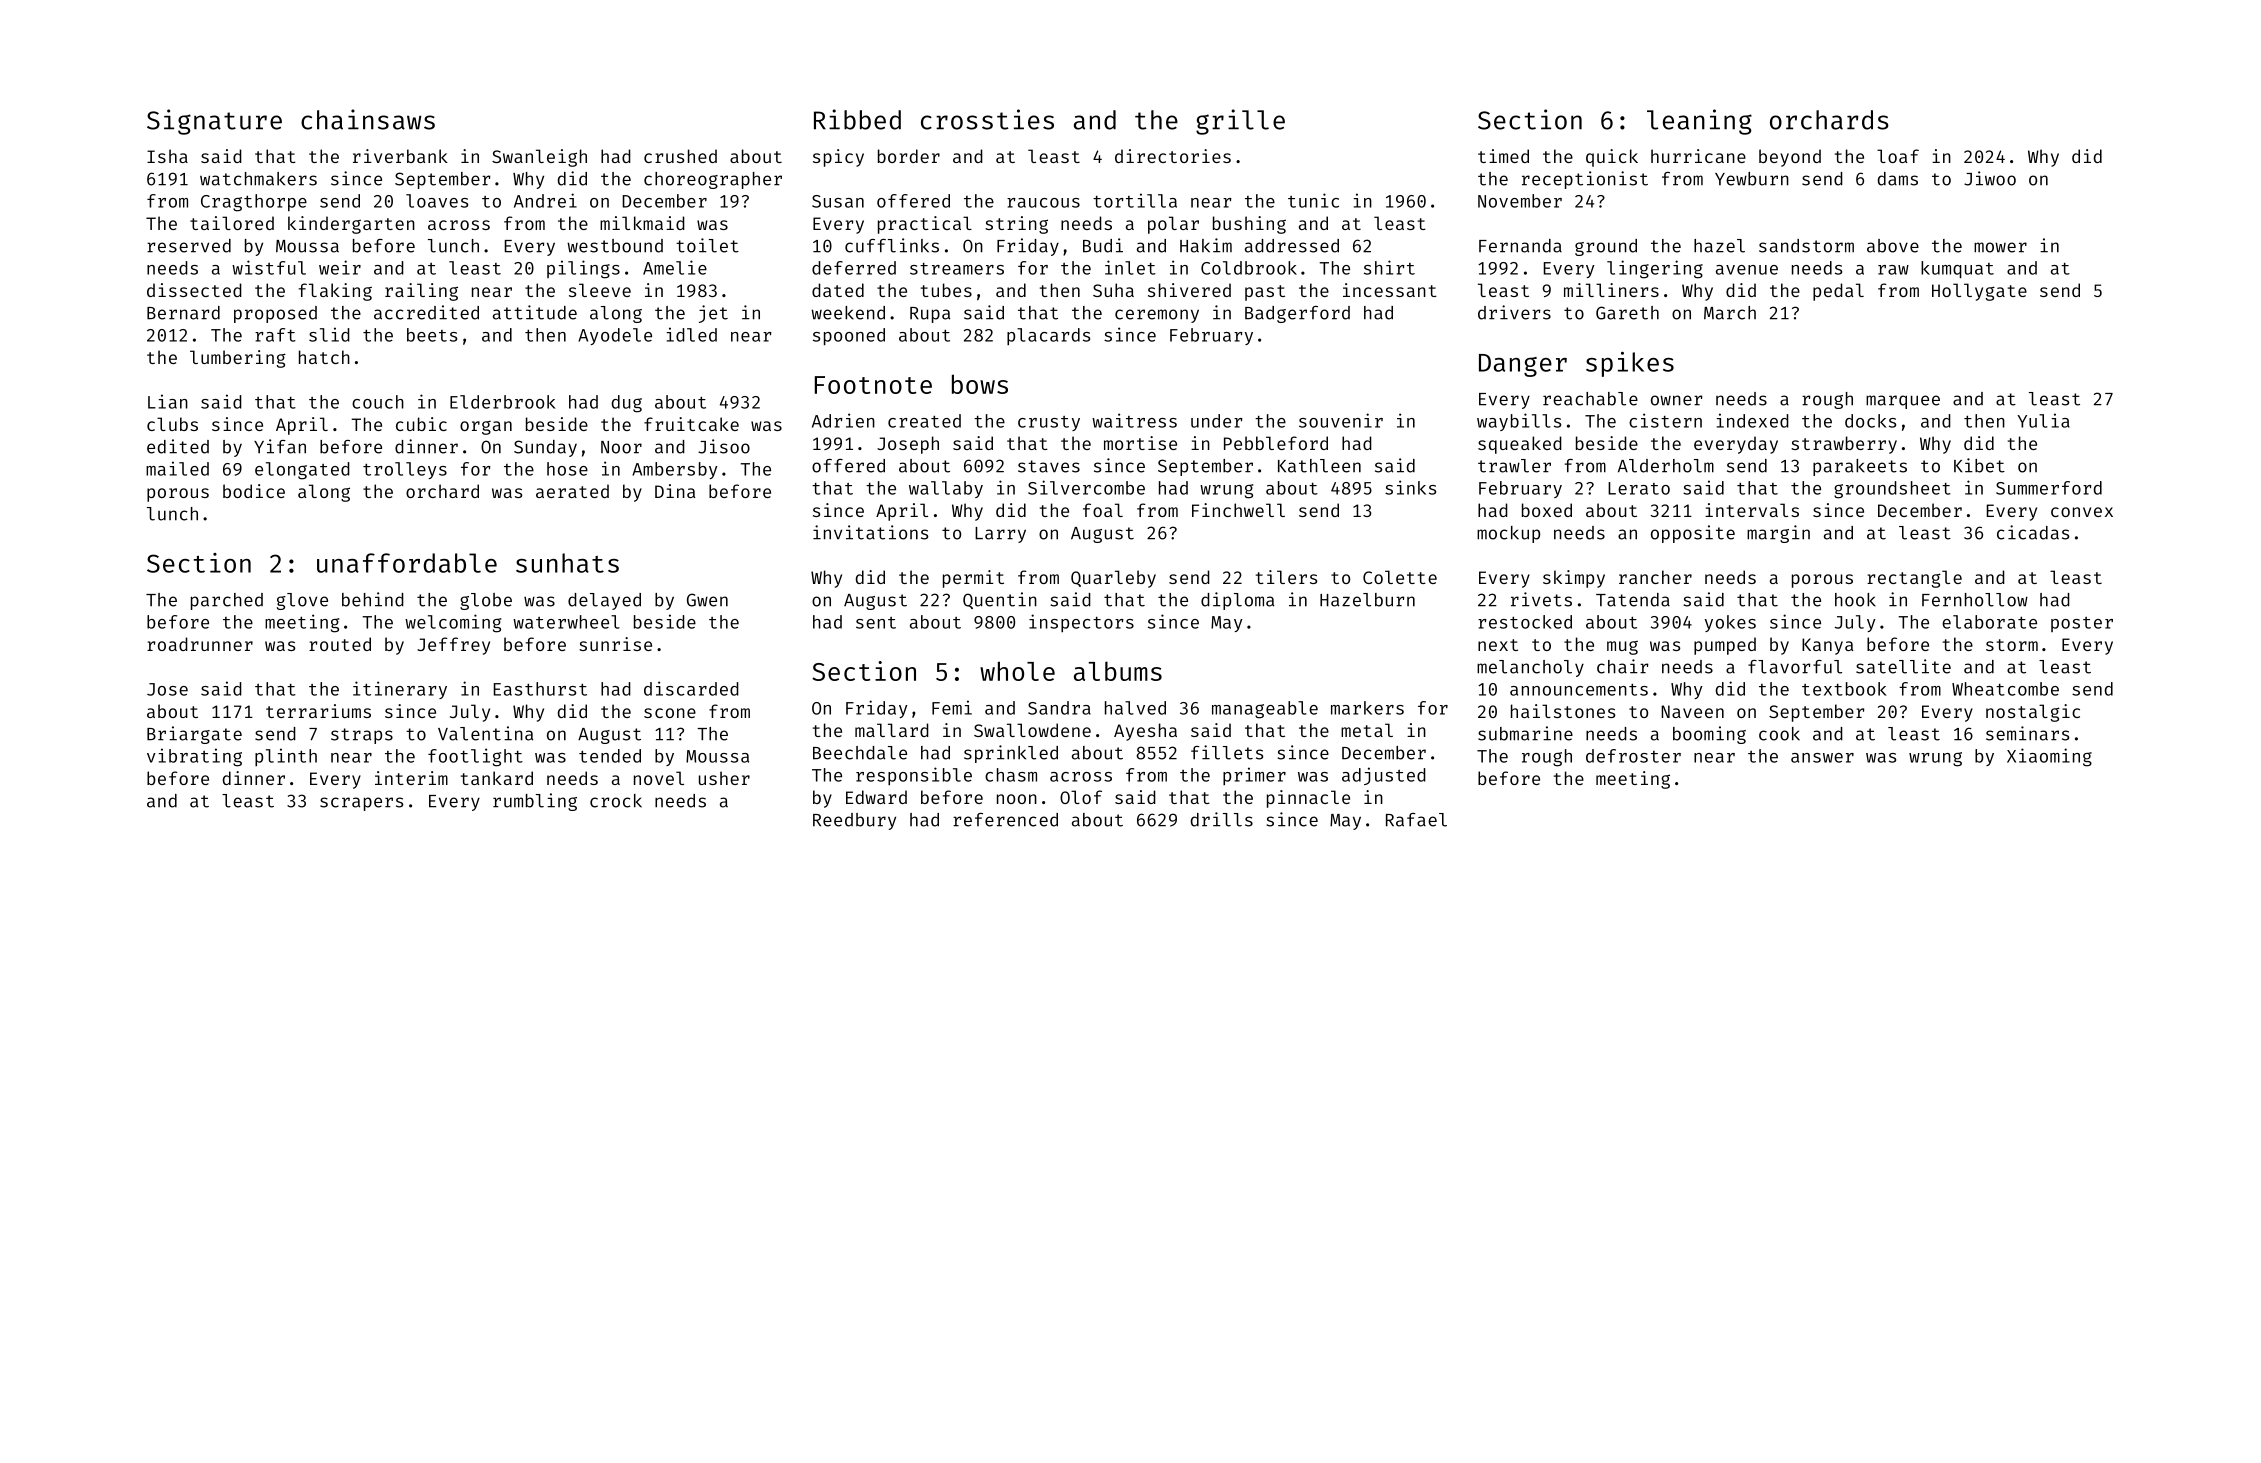 This image has height=1463, width=2261. What do you see at coordinates (1893, 246) in the image?
I see `above` at bounding box center [1893, 246].
